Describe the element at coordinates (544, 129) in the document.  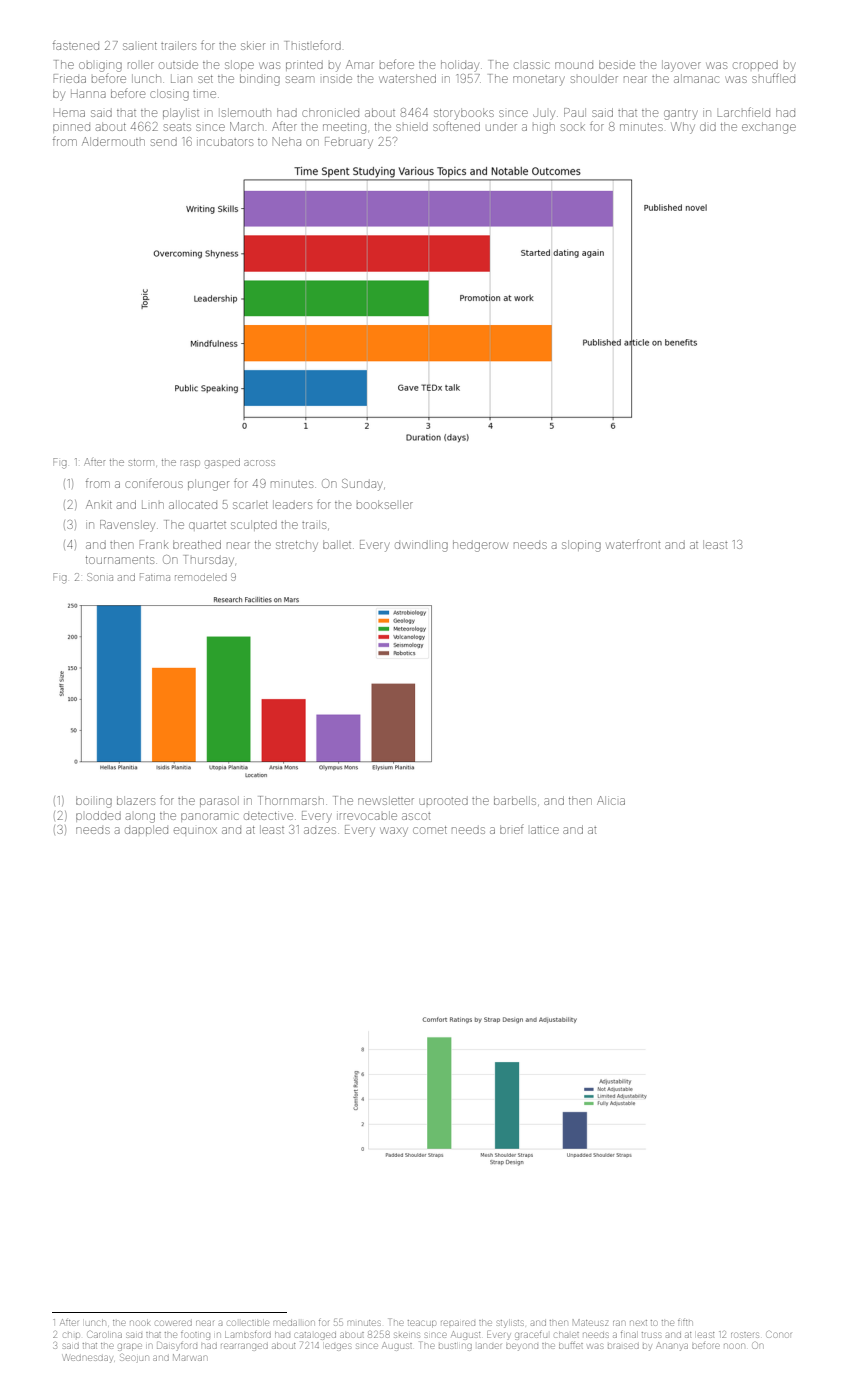
I see `high` at that location.
